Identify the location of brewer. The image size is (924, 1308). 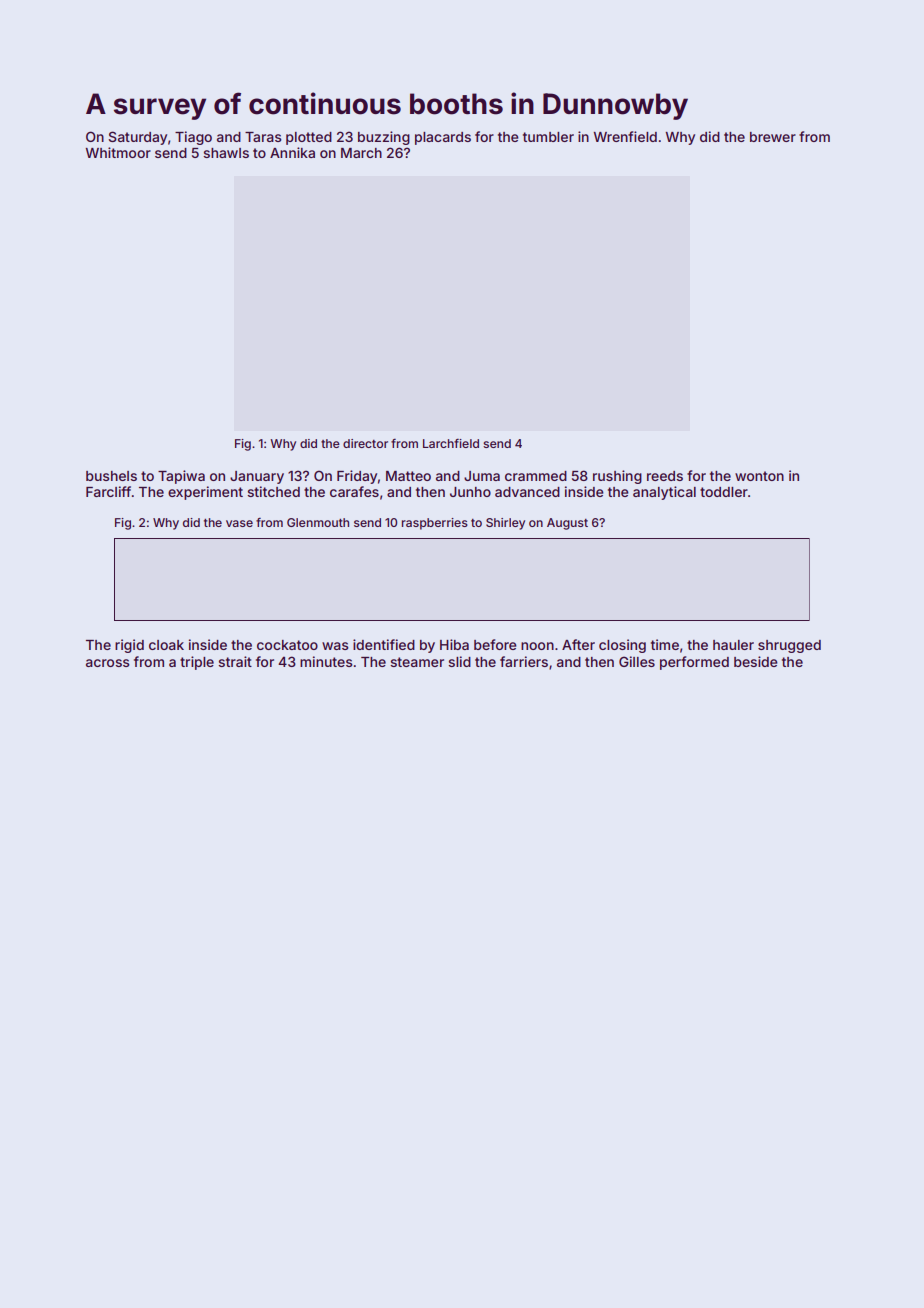
(773, 137).
